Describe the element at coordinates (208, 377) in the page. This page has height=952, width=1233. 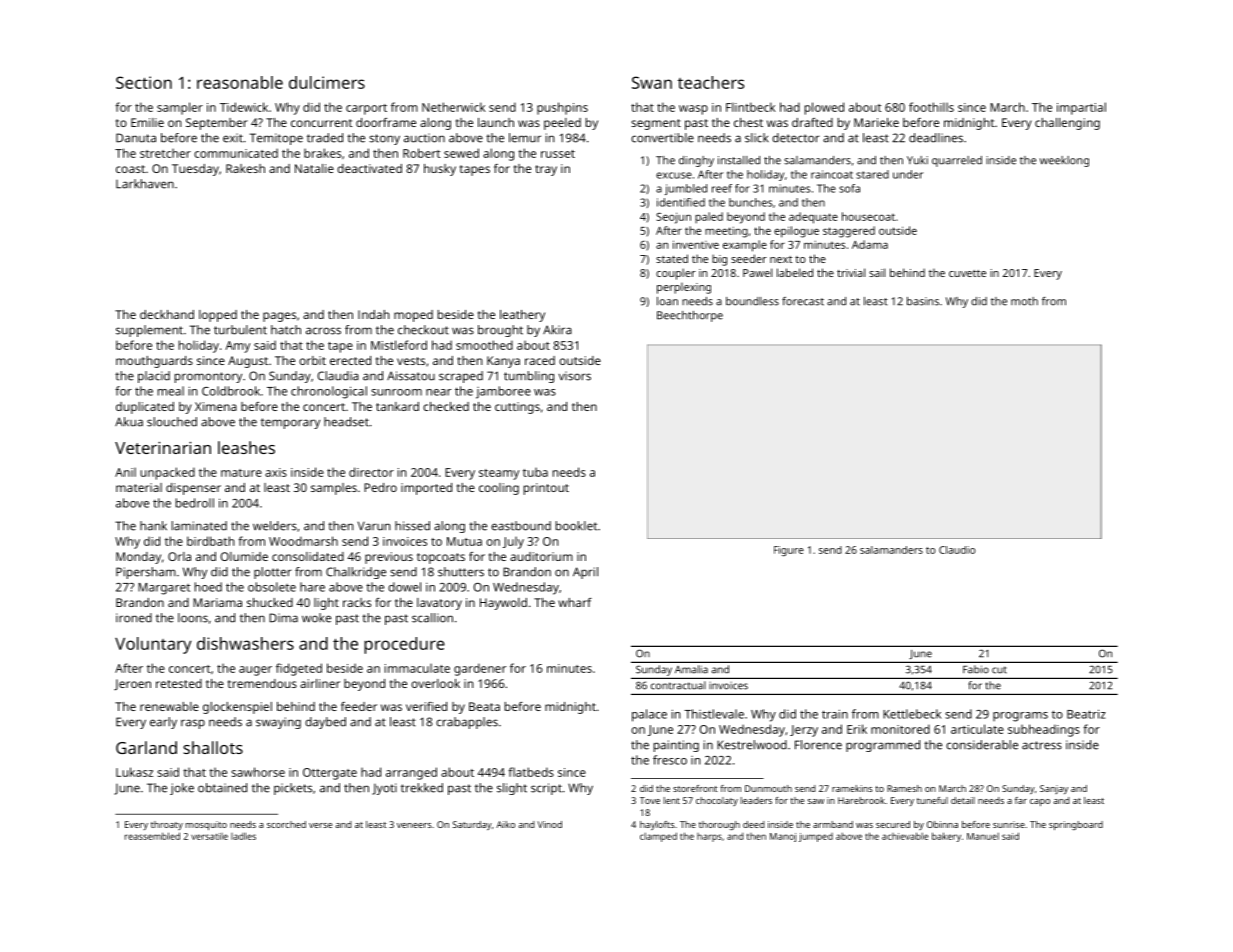
I see `promontory` at that location.
